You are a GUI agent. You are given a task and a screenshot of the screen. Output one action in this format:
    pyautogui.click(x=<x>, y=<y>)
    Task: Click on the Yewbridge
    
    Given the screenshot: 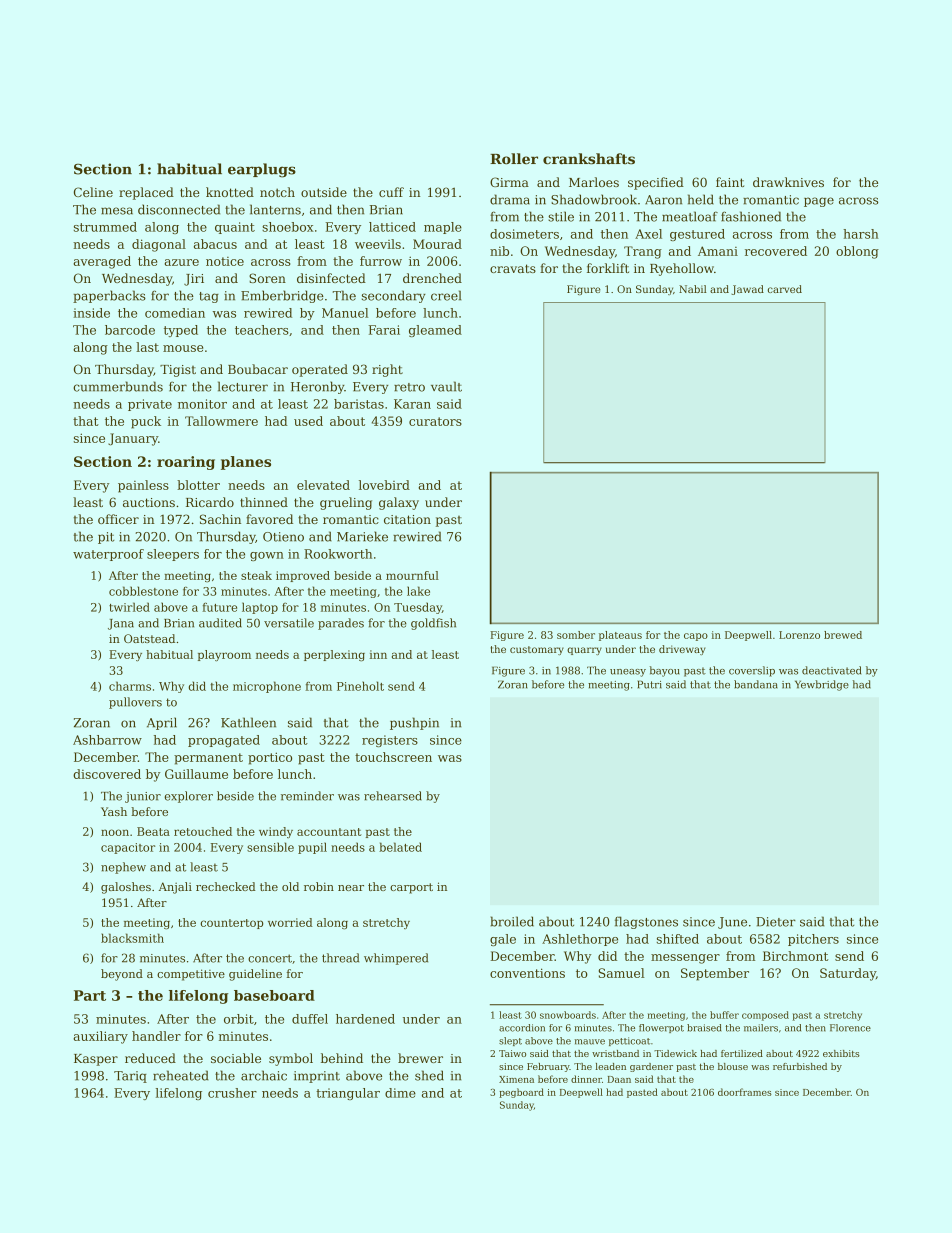 What is the action you would take?
    pyautogui.click(x=822, y=685)
